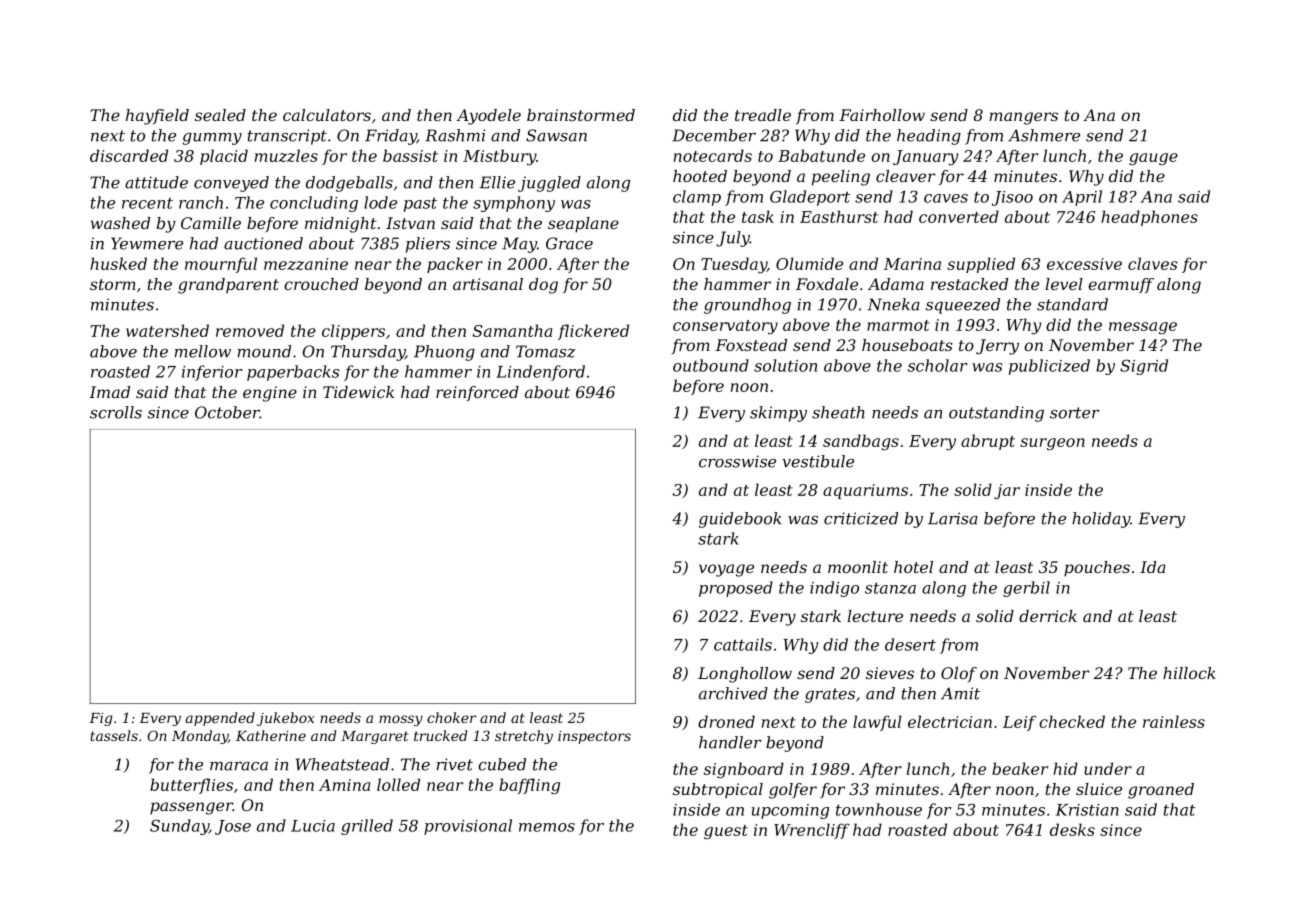 The image size is (1308, 924). What do you see at coordinates (250, 330) in the screenshot?
I see `removed` at bounding box center [250, 330].
